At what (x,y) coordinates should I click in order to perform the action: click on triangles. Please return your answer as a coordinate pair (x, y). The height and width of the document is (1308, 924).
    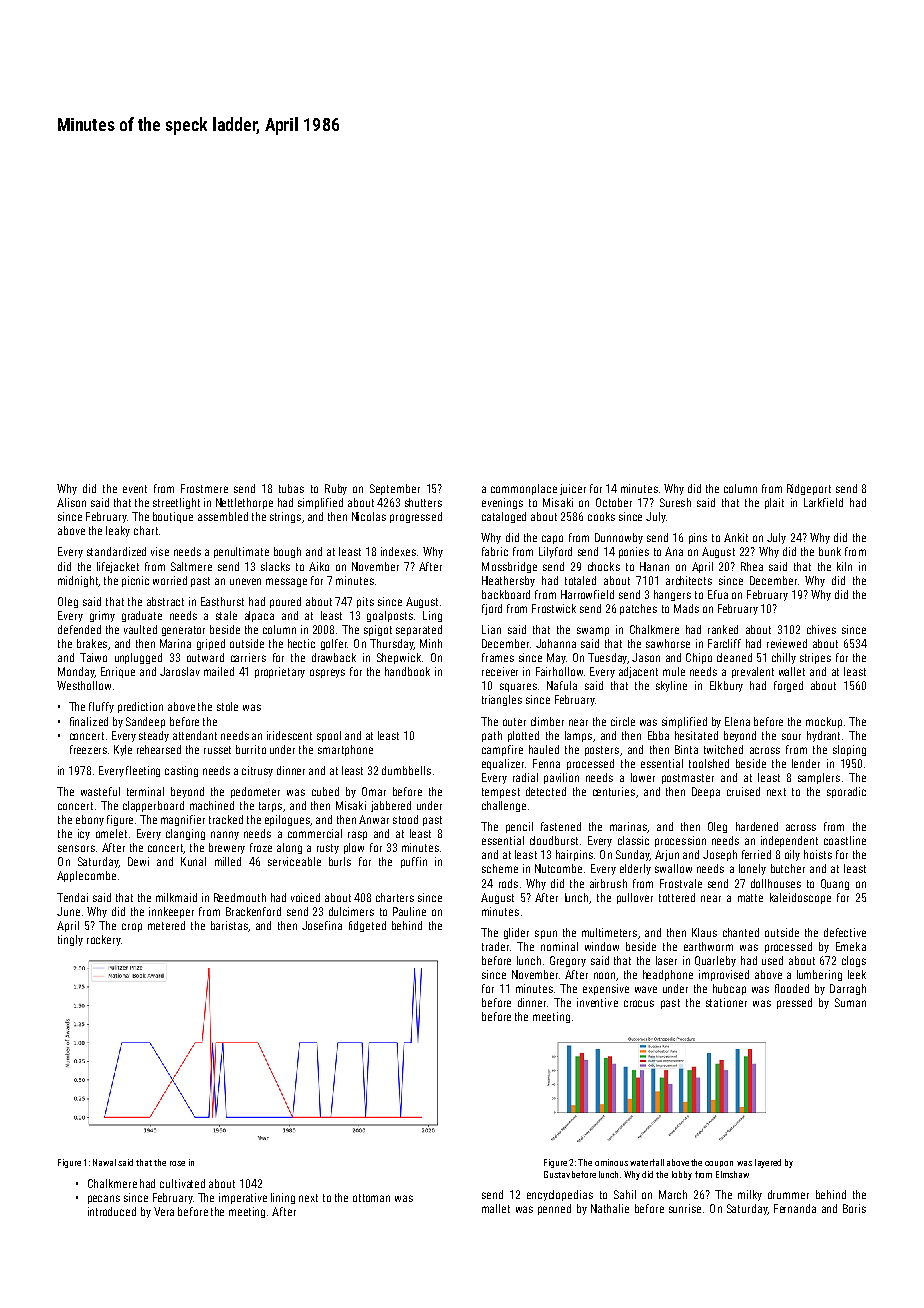
    Looking at the image, I should click on (502, 700).
